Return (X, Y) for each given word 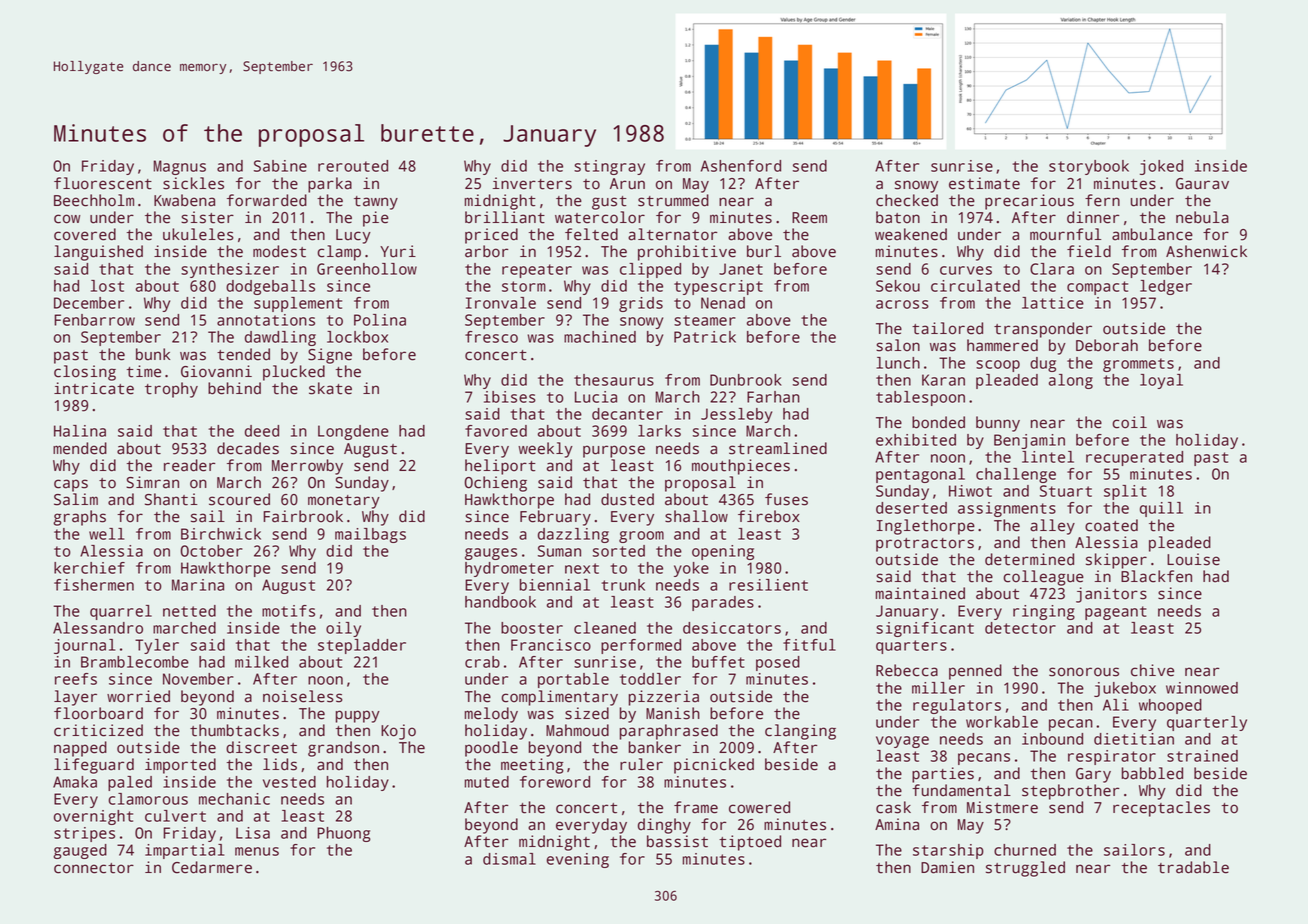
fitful (809, 645)
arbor (486, 251)
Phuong (344, 834)
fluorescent (103, 183)
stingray (609, 167)
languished (98, 253)
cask (893, 807)
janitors (1111, 595)
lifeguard (94, 766)
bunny (998, 424)
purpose (614, 451)
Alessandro (98, 628)
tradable (1193, 867)
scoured (239, 499)
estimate (984, 183)
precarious (1029, 202)
